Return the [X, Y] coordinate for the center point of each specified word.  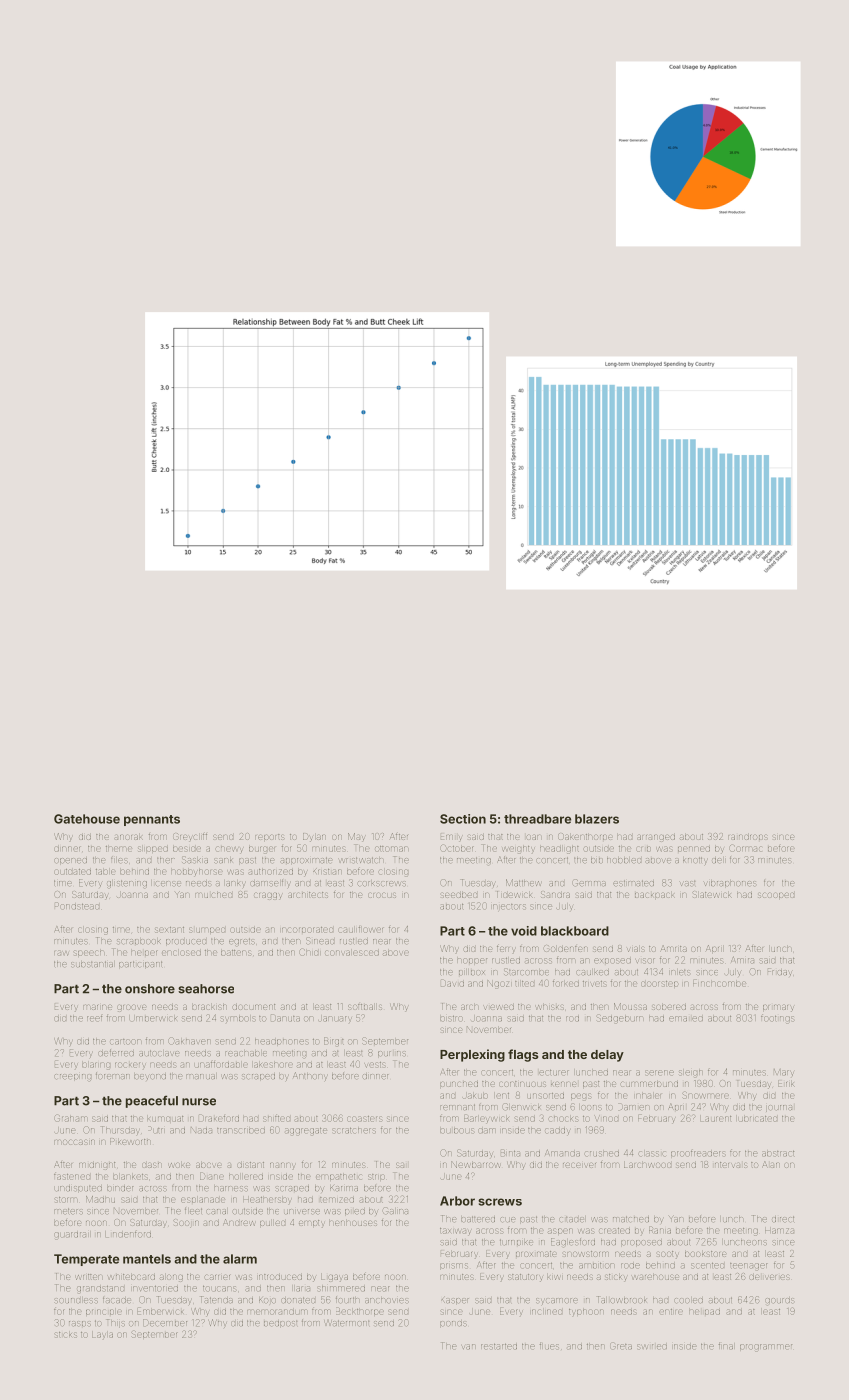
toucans [219, 1288]
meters [68, 1211]
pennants [152, 820]
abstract [778, 1153]
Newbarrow [475, 1164]
